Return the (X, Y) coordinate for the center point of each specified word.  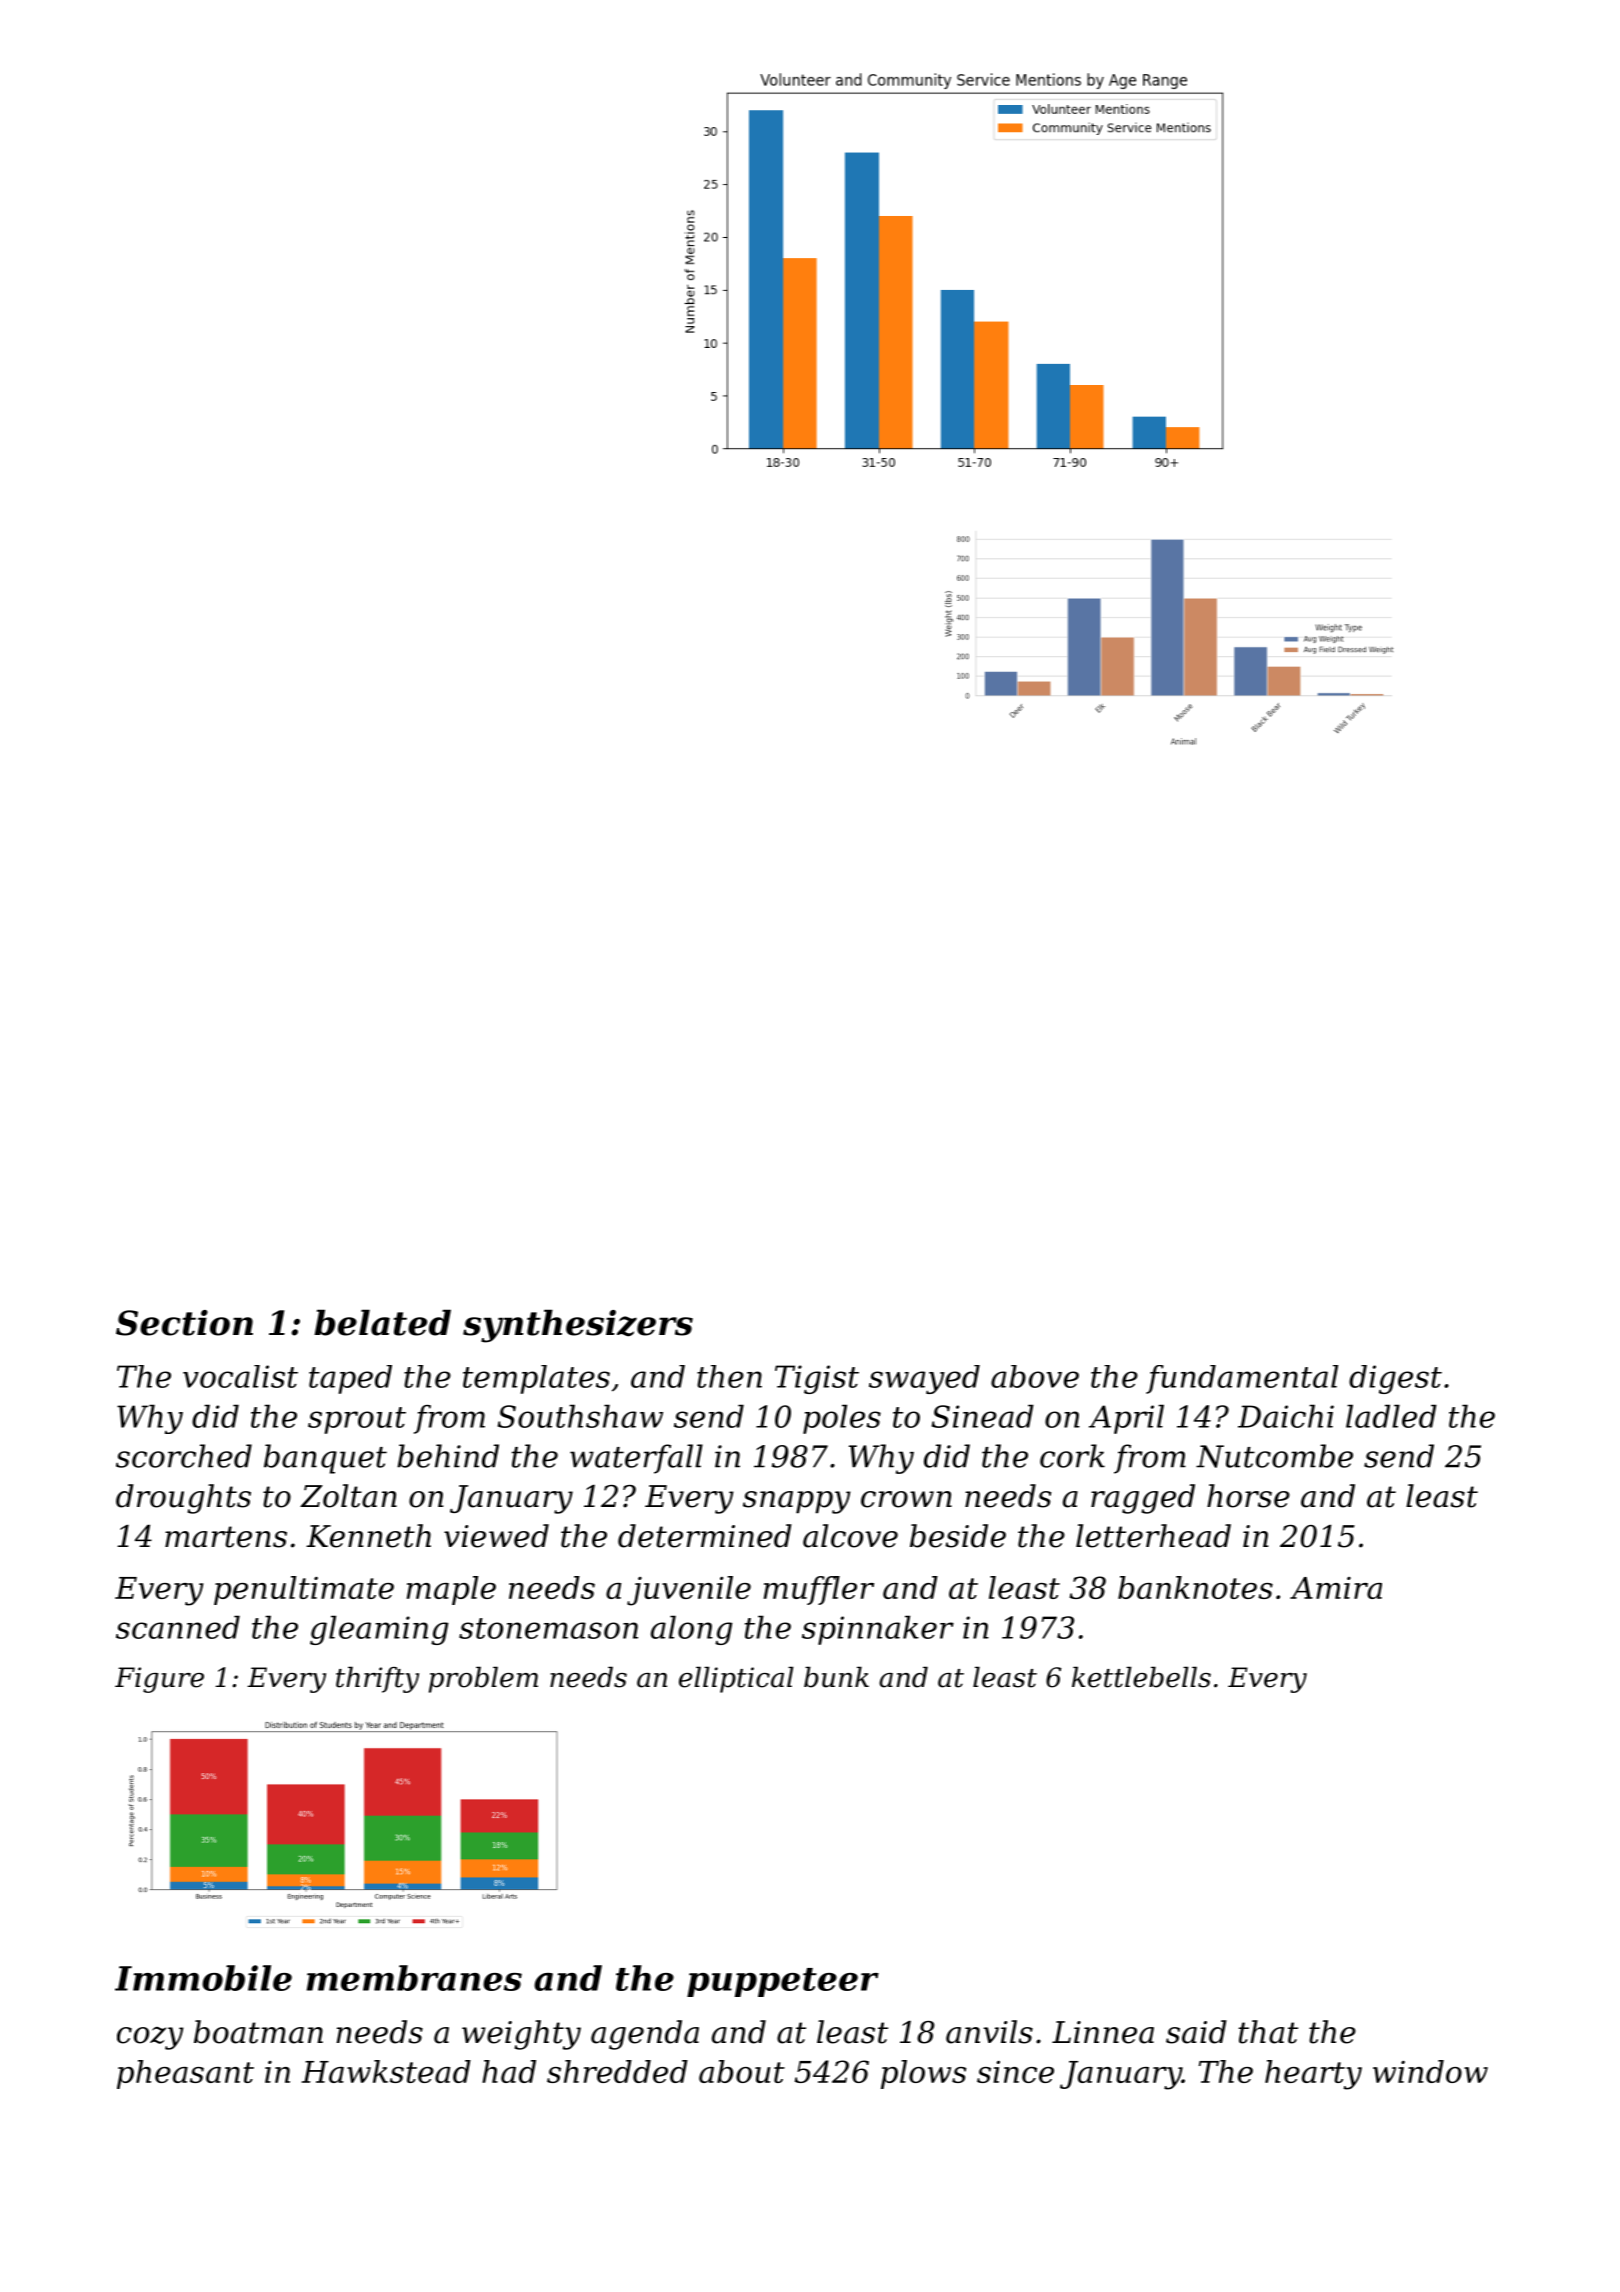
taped (350, 1379)
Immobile (203, 1978)
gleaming (379, 1630)
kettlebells (1141, 1677)
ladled (1391, 1416)
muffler (819, 1590)
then (729, 1376)
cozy (150, 2038)
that (1268, 2032)
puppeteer (783, 1982)
